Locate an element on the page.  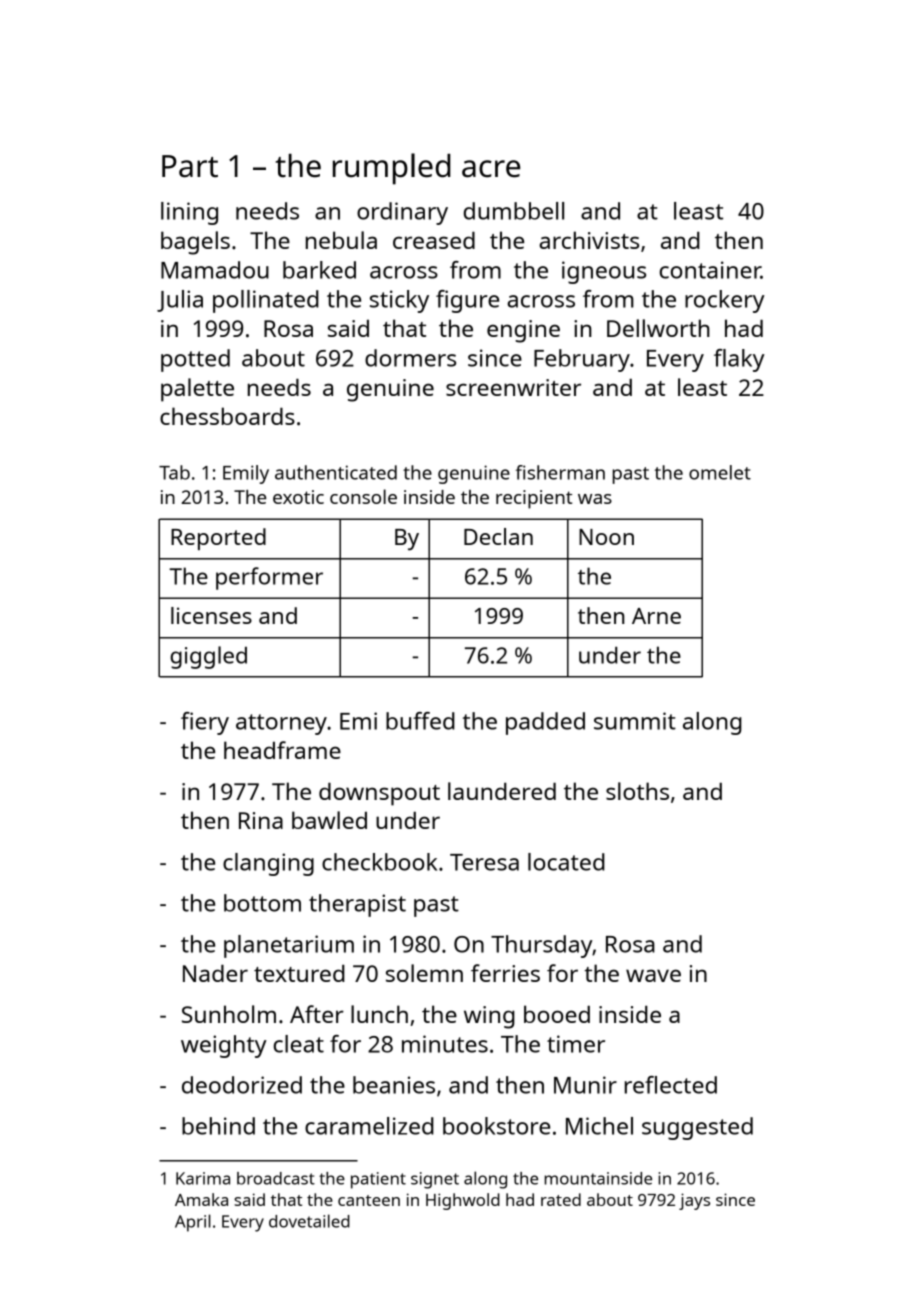
checkbook is located at coordinates (379, 862).
